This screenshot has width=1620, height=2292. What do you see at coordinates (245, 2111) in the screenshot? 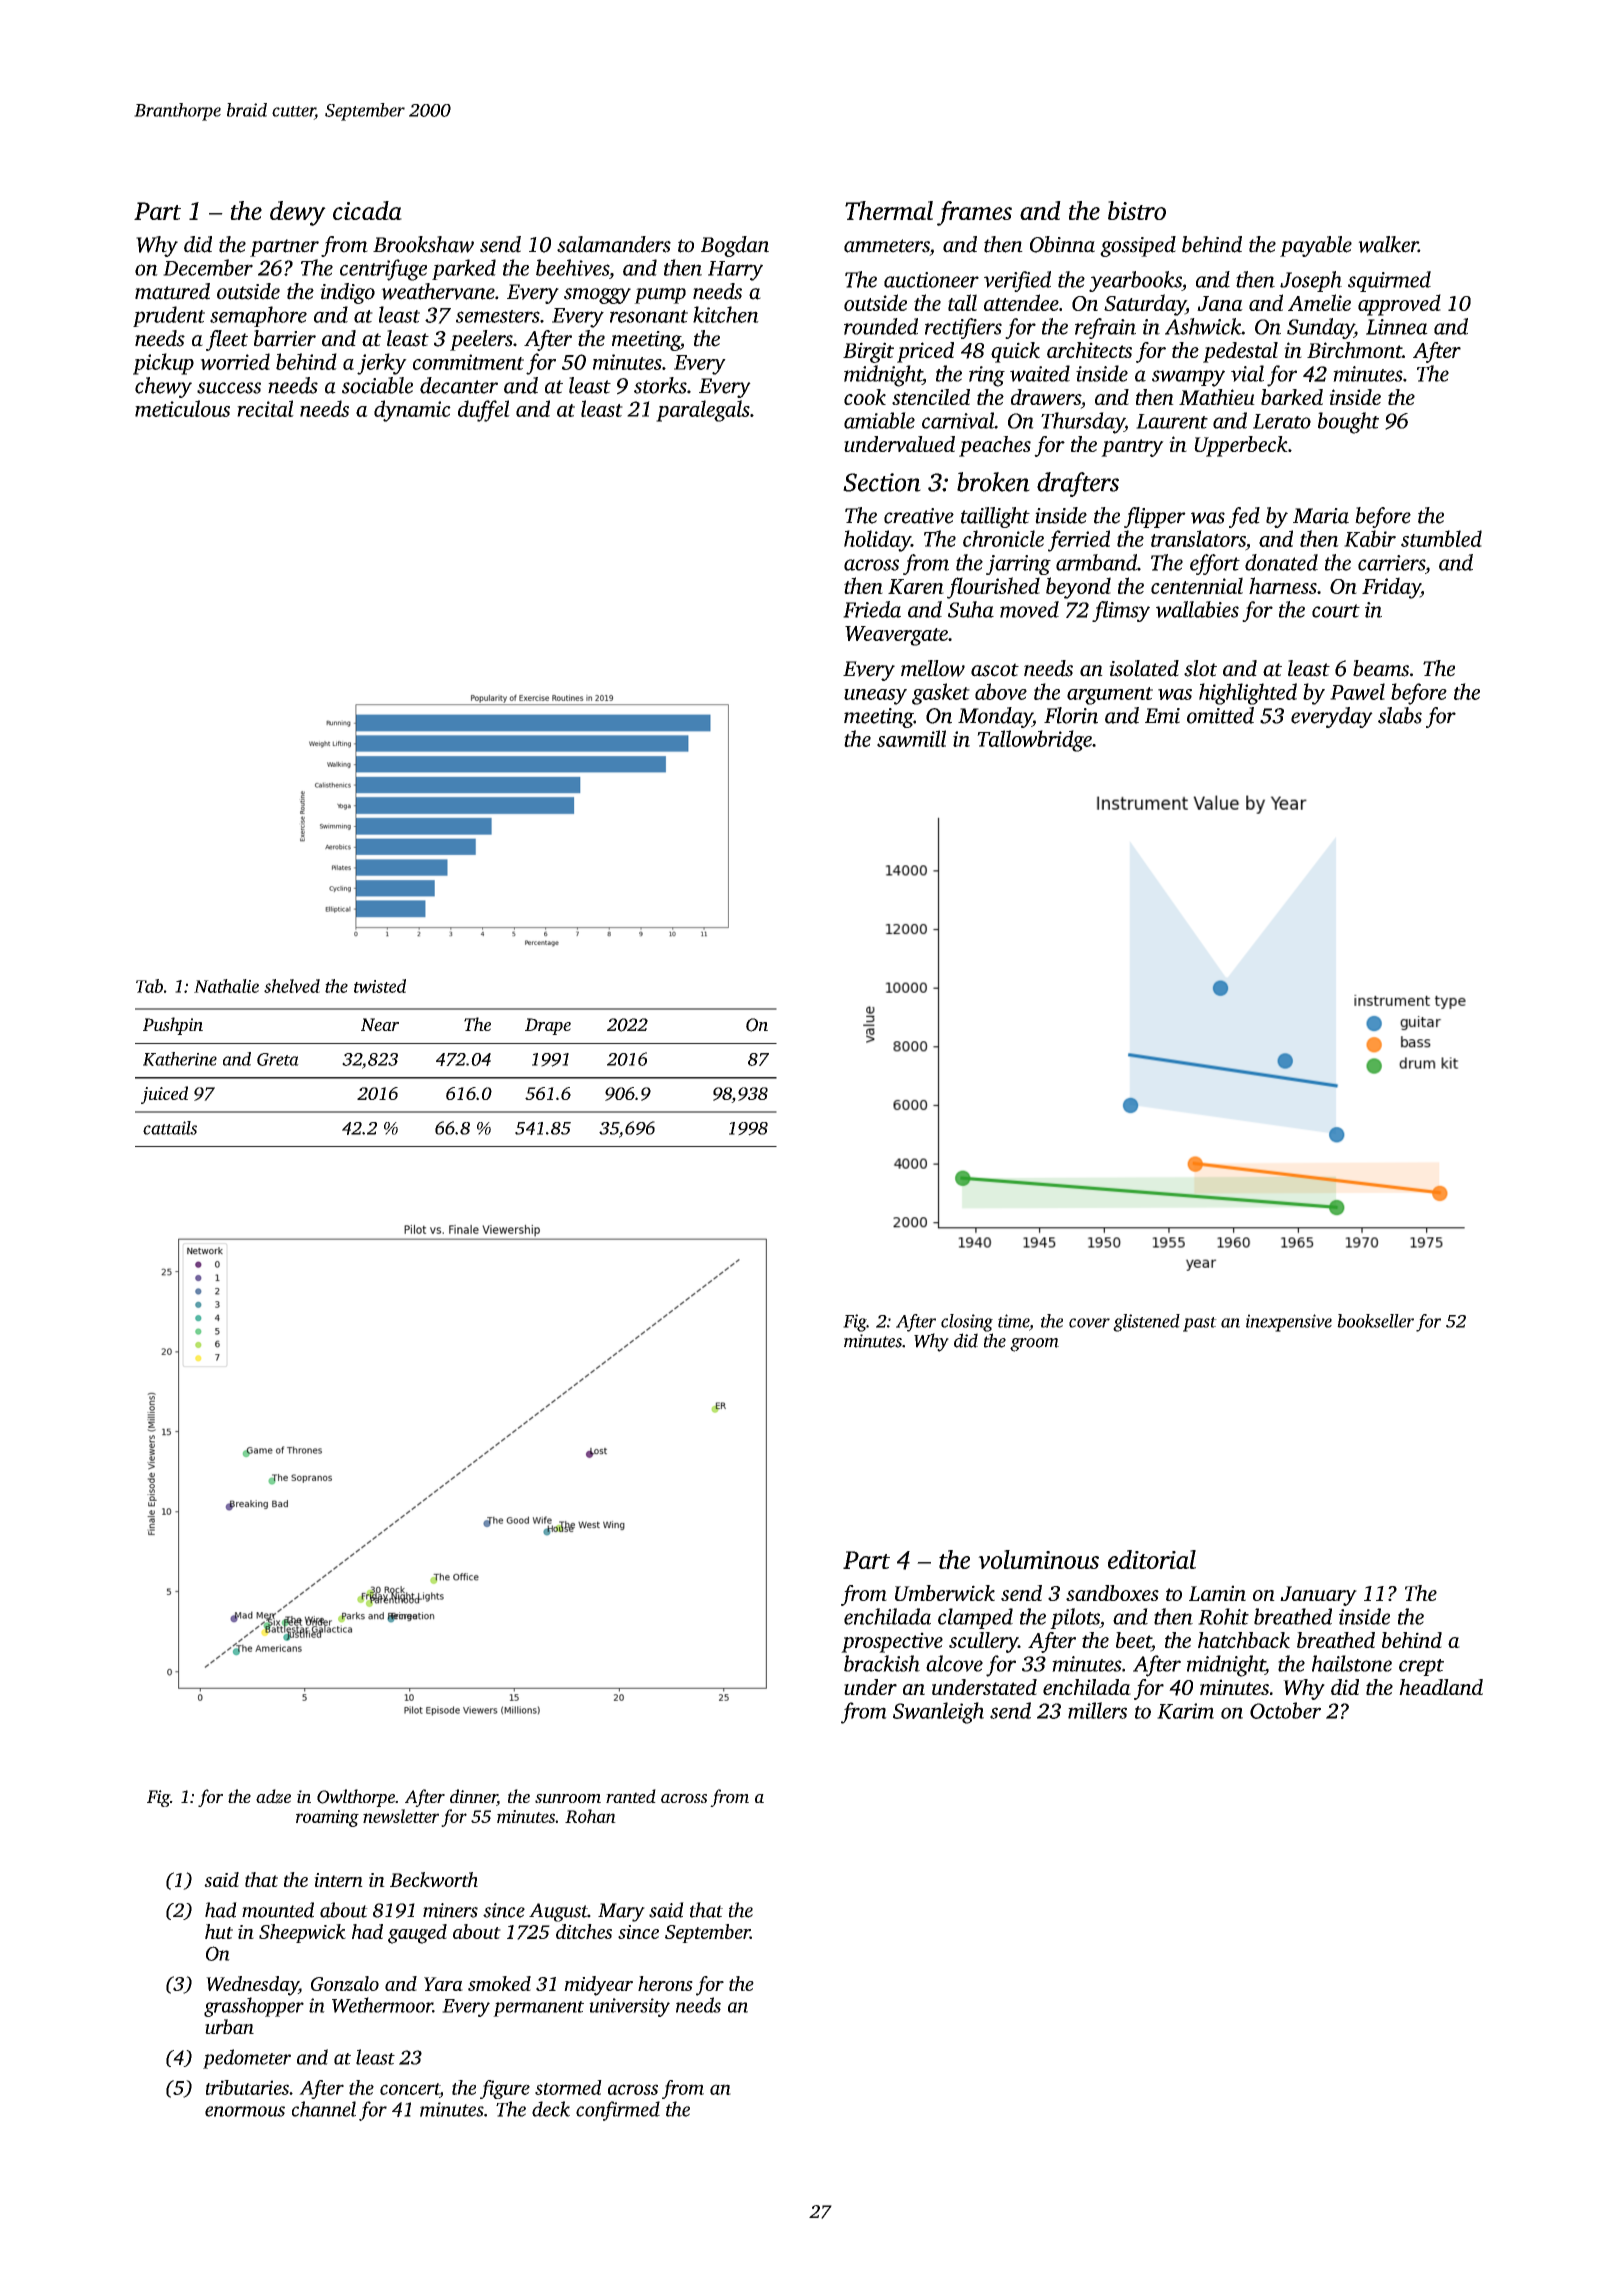
I see `enormous` at bounding box center [245, 2111].
